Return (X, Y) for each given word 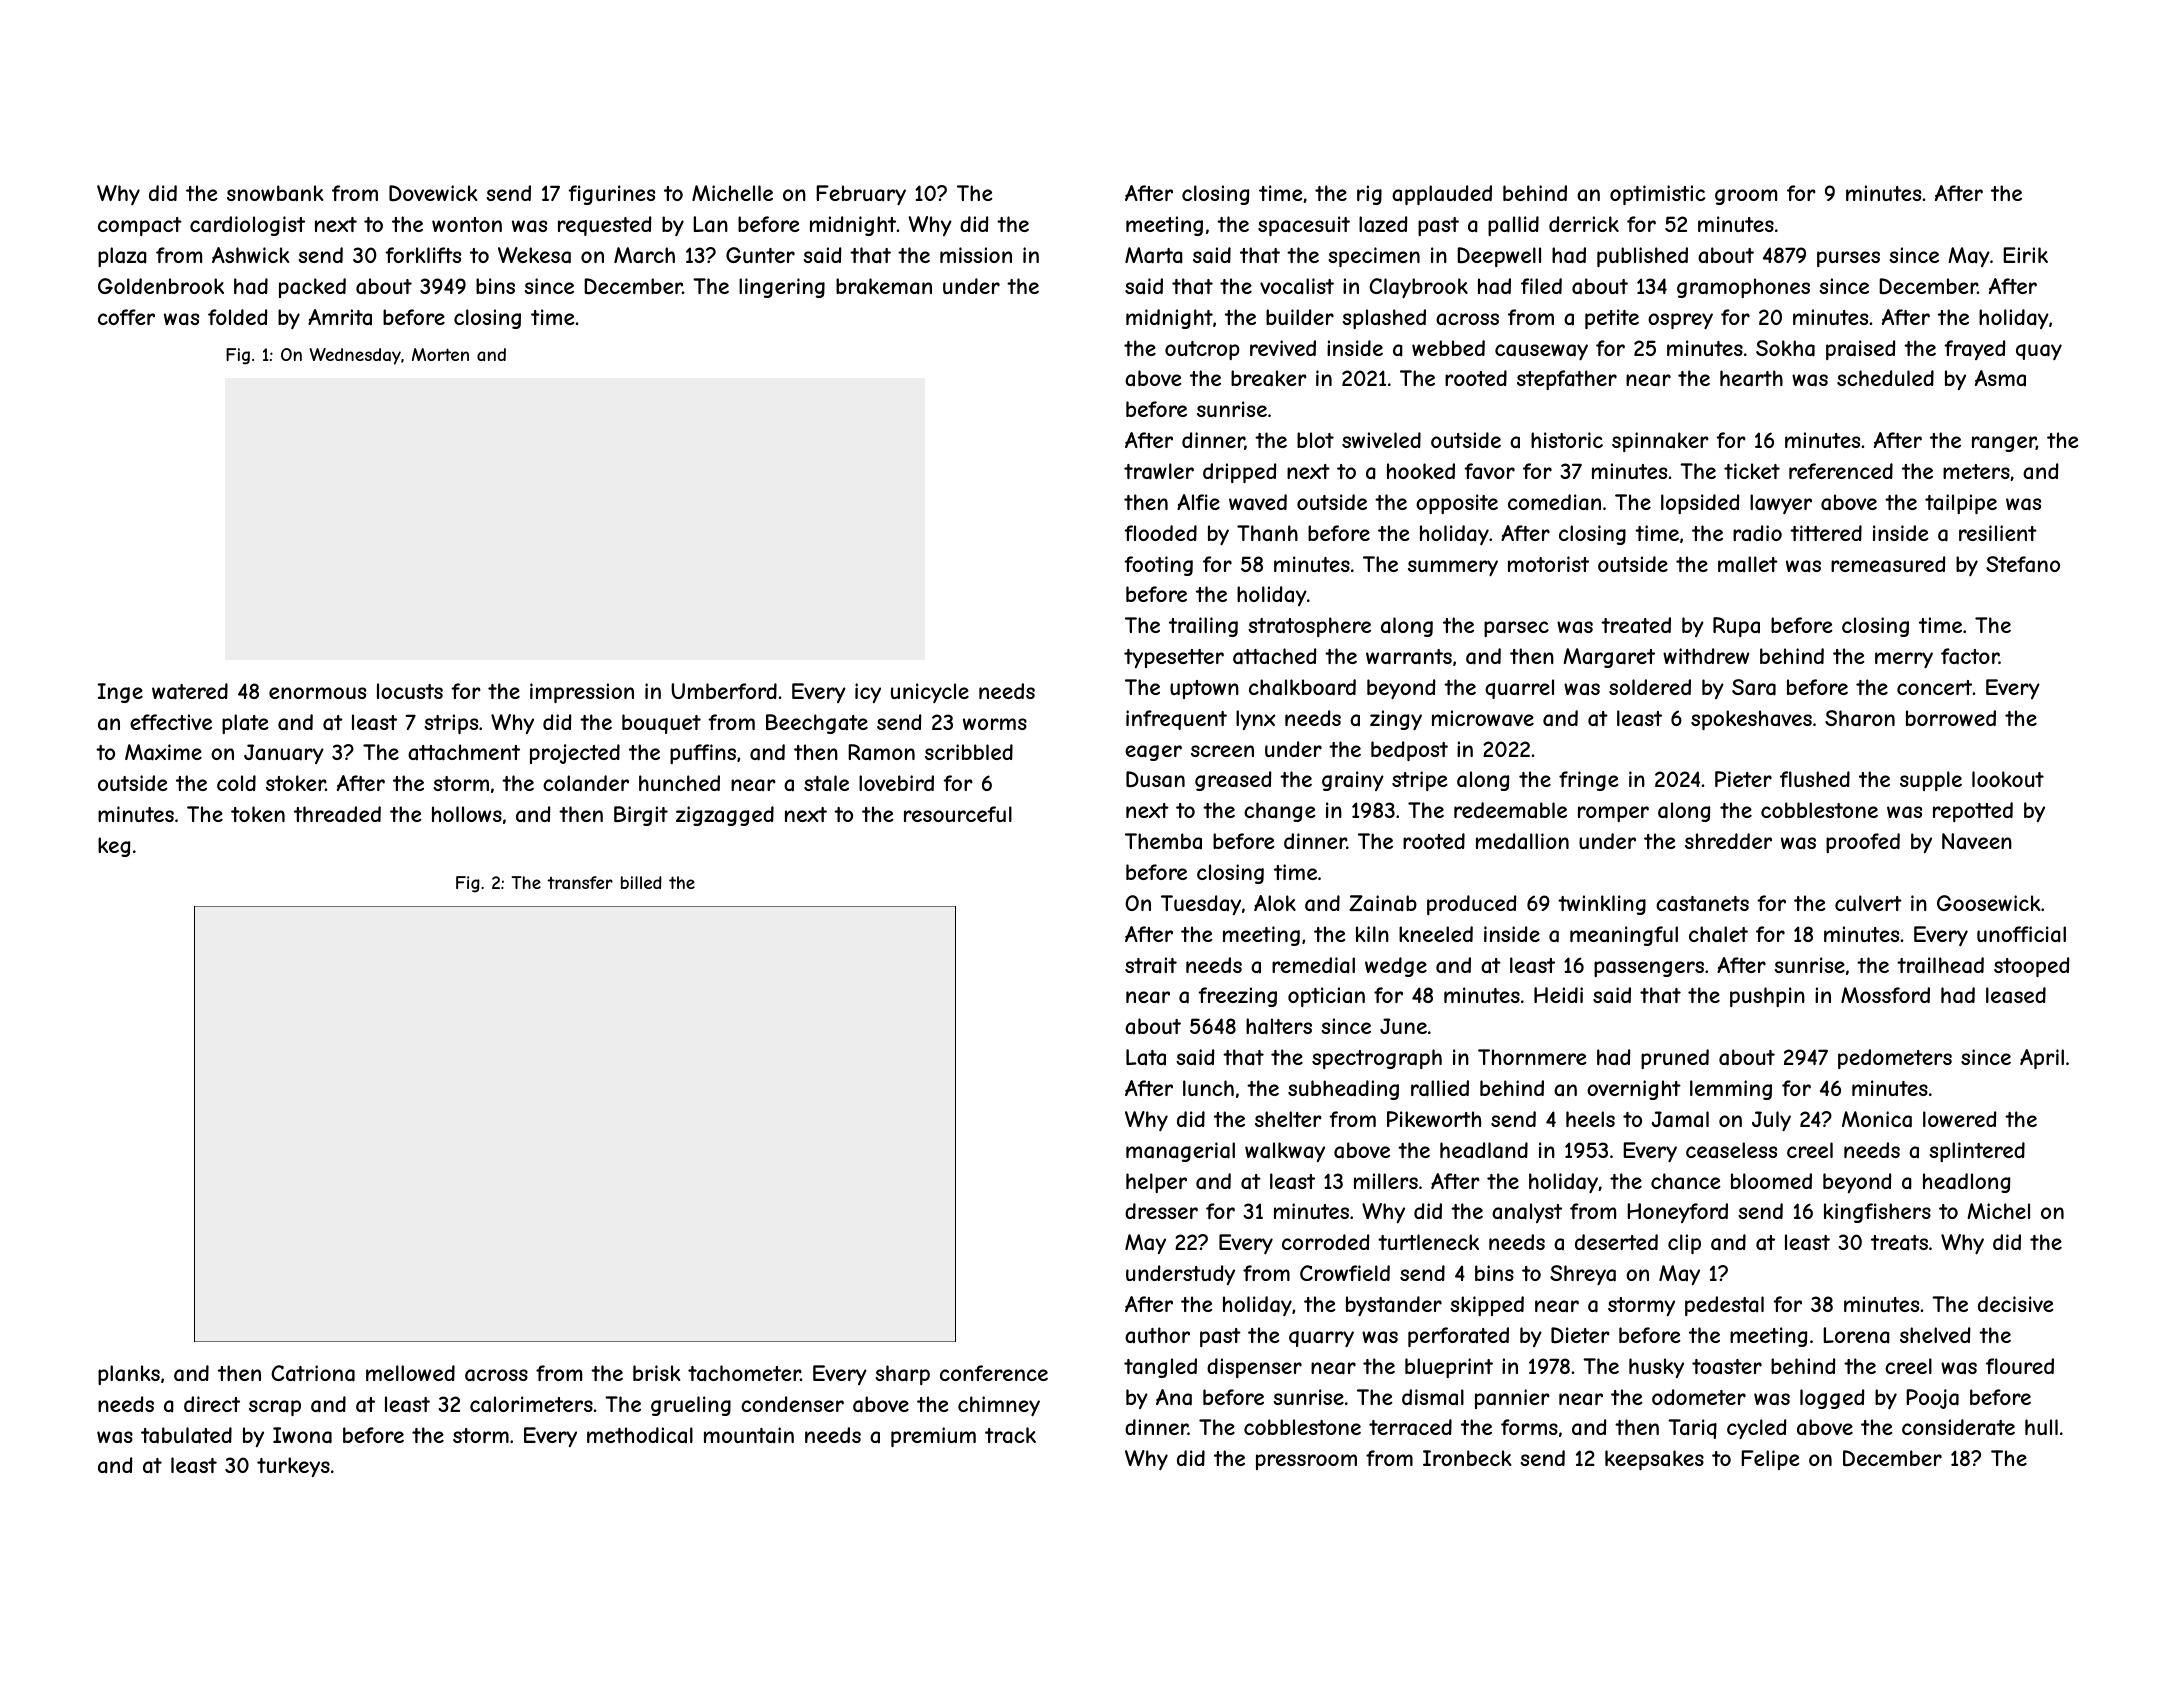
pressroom (1306, 1462)
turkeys (293, 1467)
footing (1158, 566)
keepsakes (1654, 1460)
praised (1860, 350)
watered (190, 691)
